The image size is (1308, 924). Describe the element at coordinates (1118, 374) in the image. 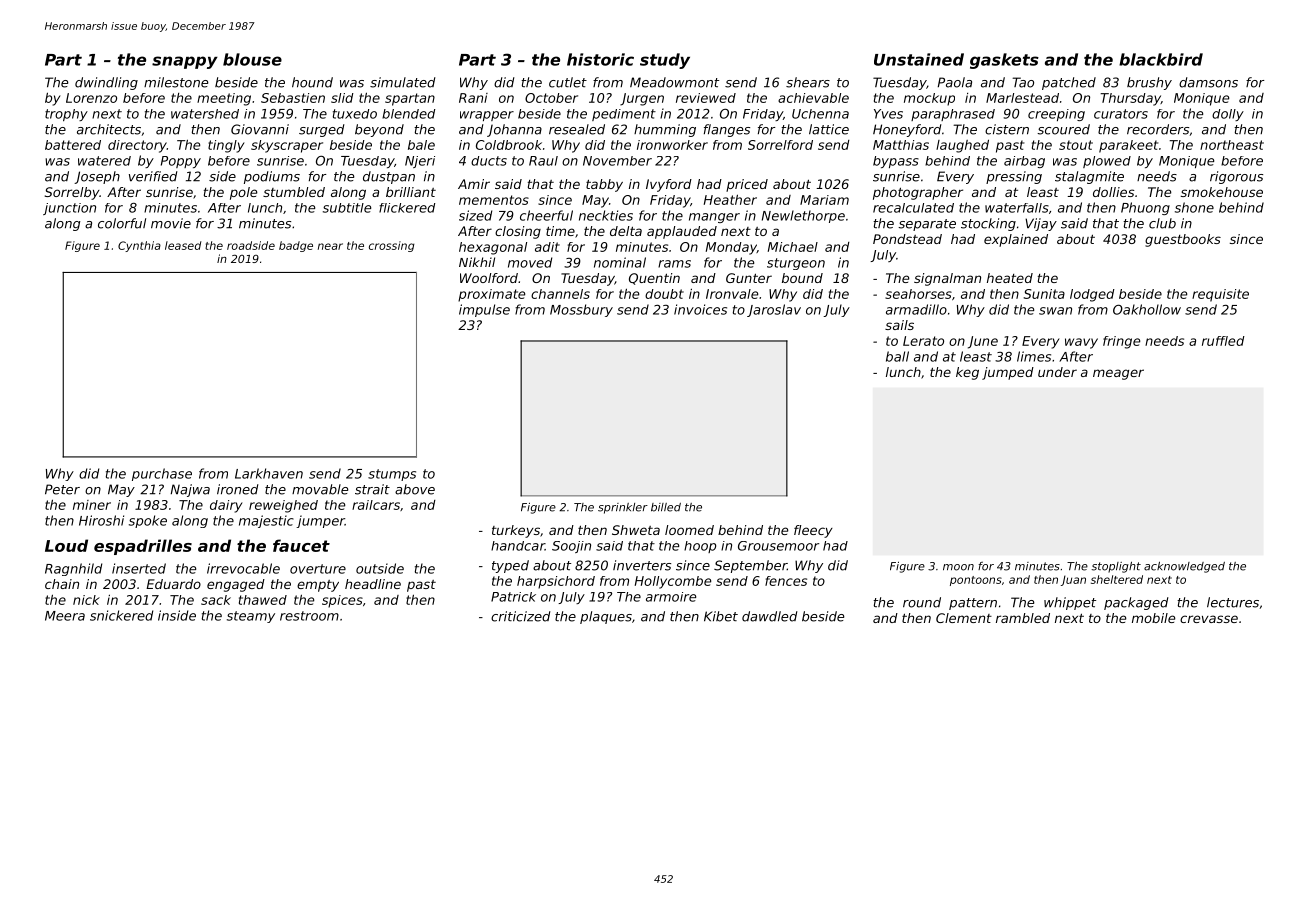

I see `meager` at that location.
